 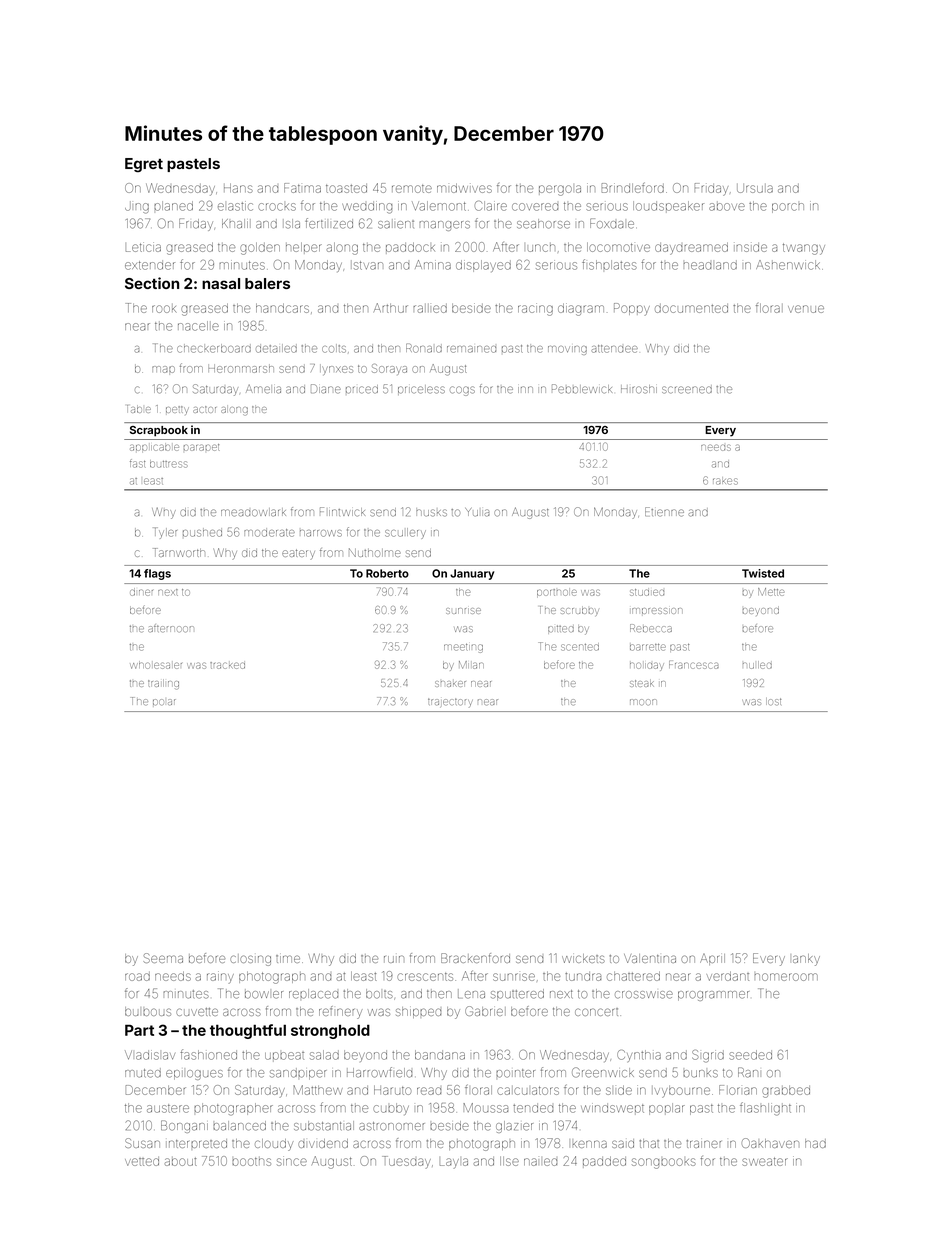 I want to click on Arthur, so click(x=391, y=308).
